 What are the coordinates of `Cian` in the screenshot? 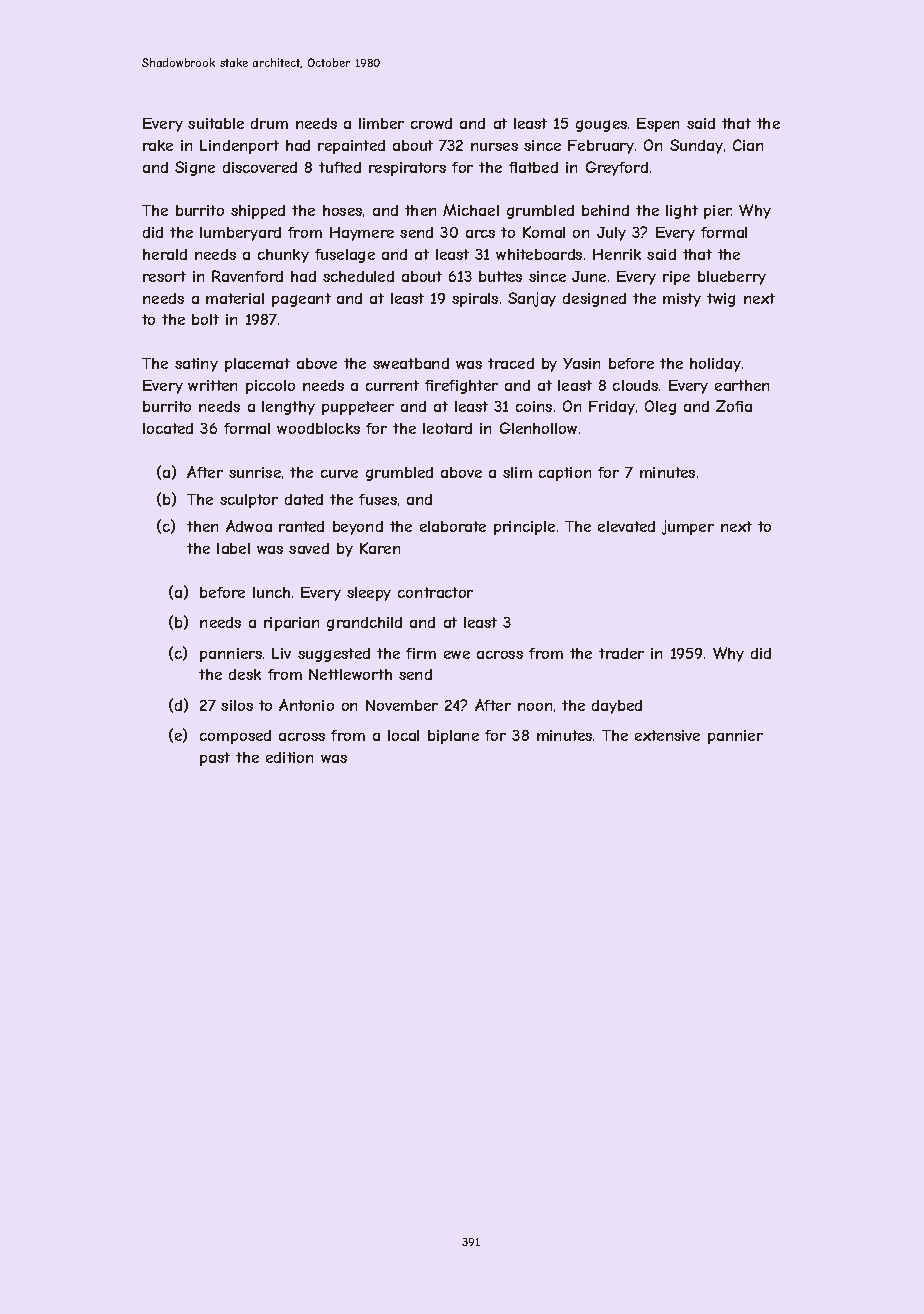 It's located at (748, 145).
